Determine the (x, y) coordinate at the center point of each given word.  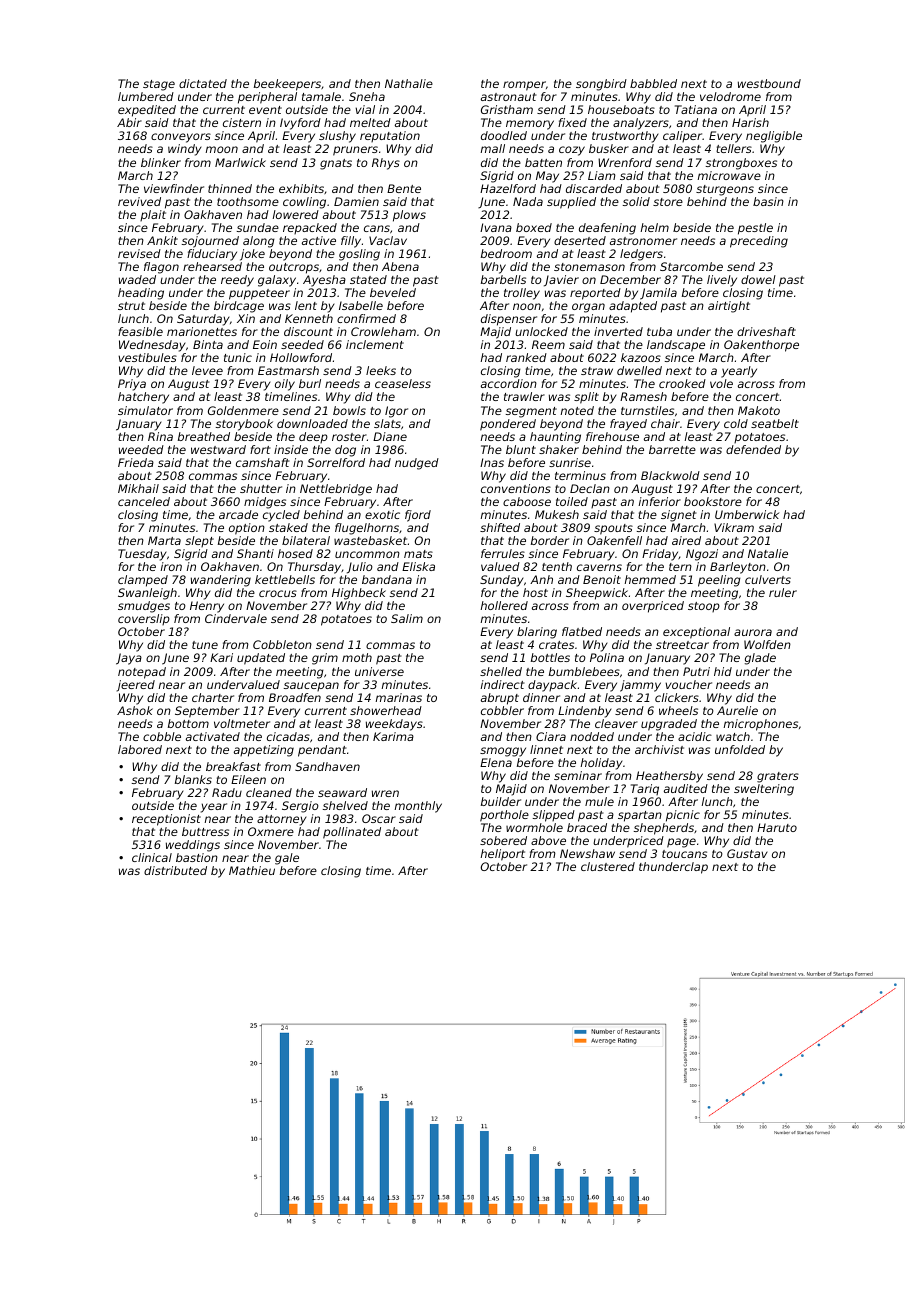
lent (306, 305)
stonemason (589, 267)
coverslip (144, 619)
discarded (594, 188)
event (265, 110)
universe (379, 671)
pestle (755, 229)
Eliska (418, 566)
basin (768, 201)
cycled (281, 516)
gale (287, 859)
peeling (719, 581)
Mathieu (252, 870)
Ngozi (702, 555)
